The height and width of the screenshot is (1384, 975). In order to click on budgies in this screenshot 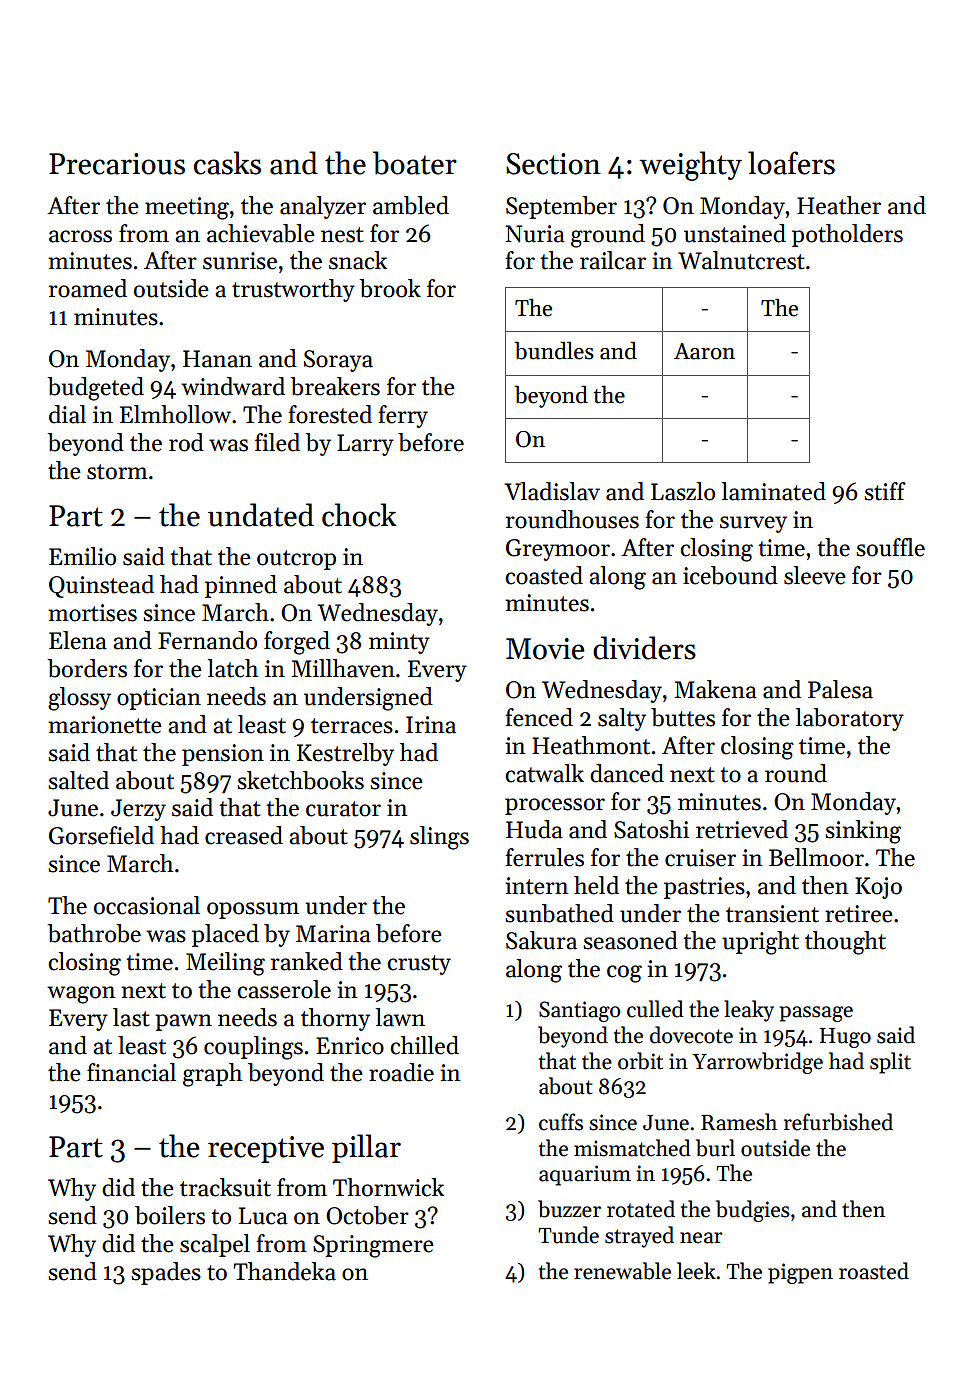, I will do `click(753, 1211)`.
